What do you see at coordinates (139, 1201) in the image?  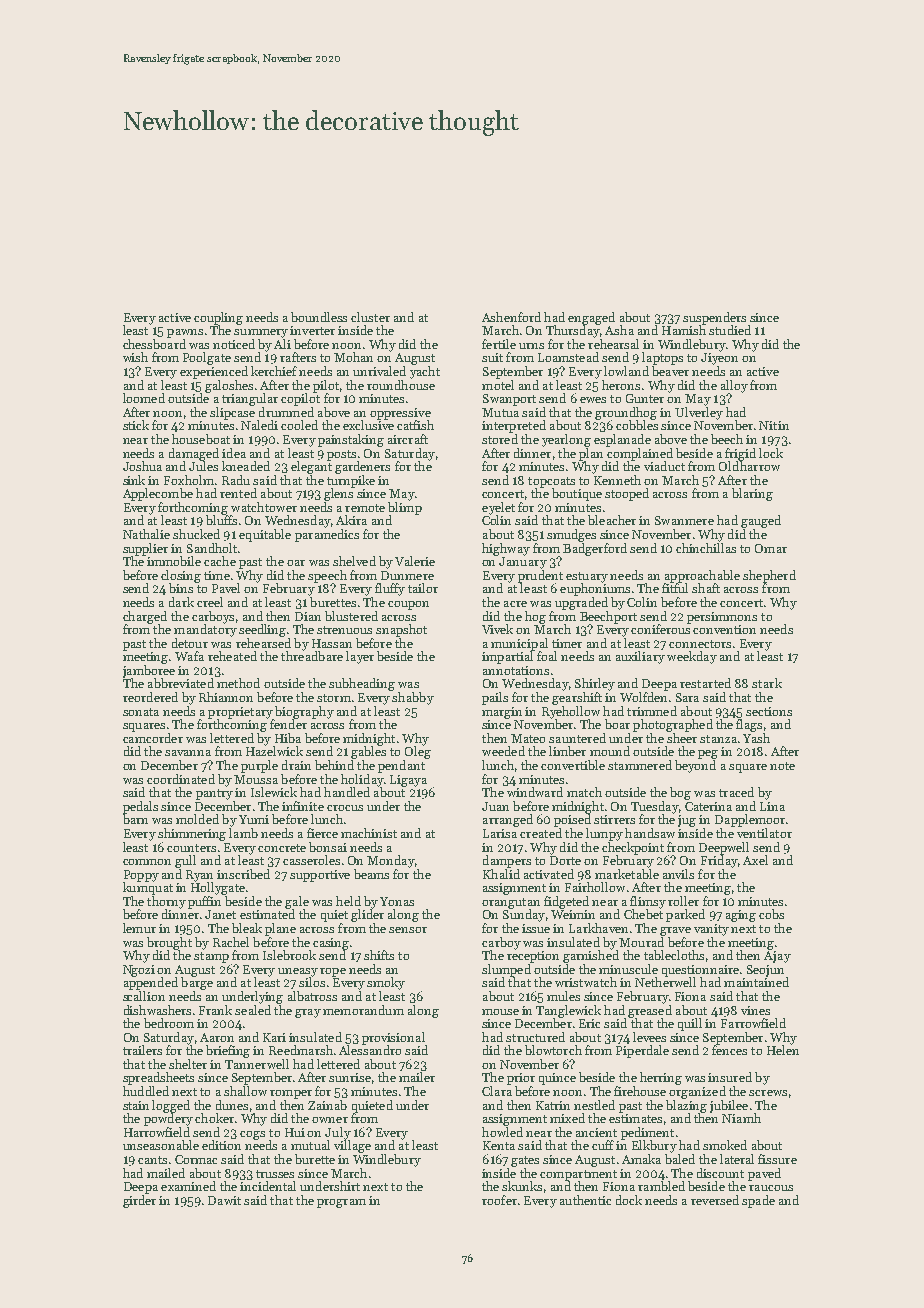 I see `girder` at bounding box center [139, 1201].
